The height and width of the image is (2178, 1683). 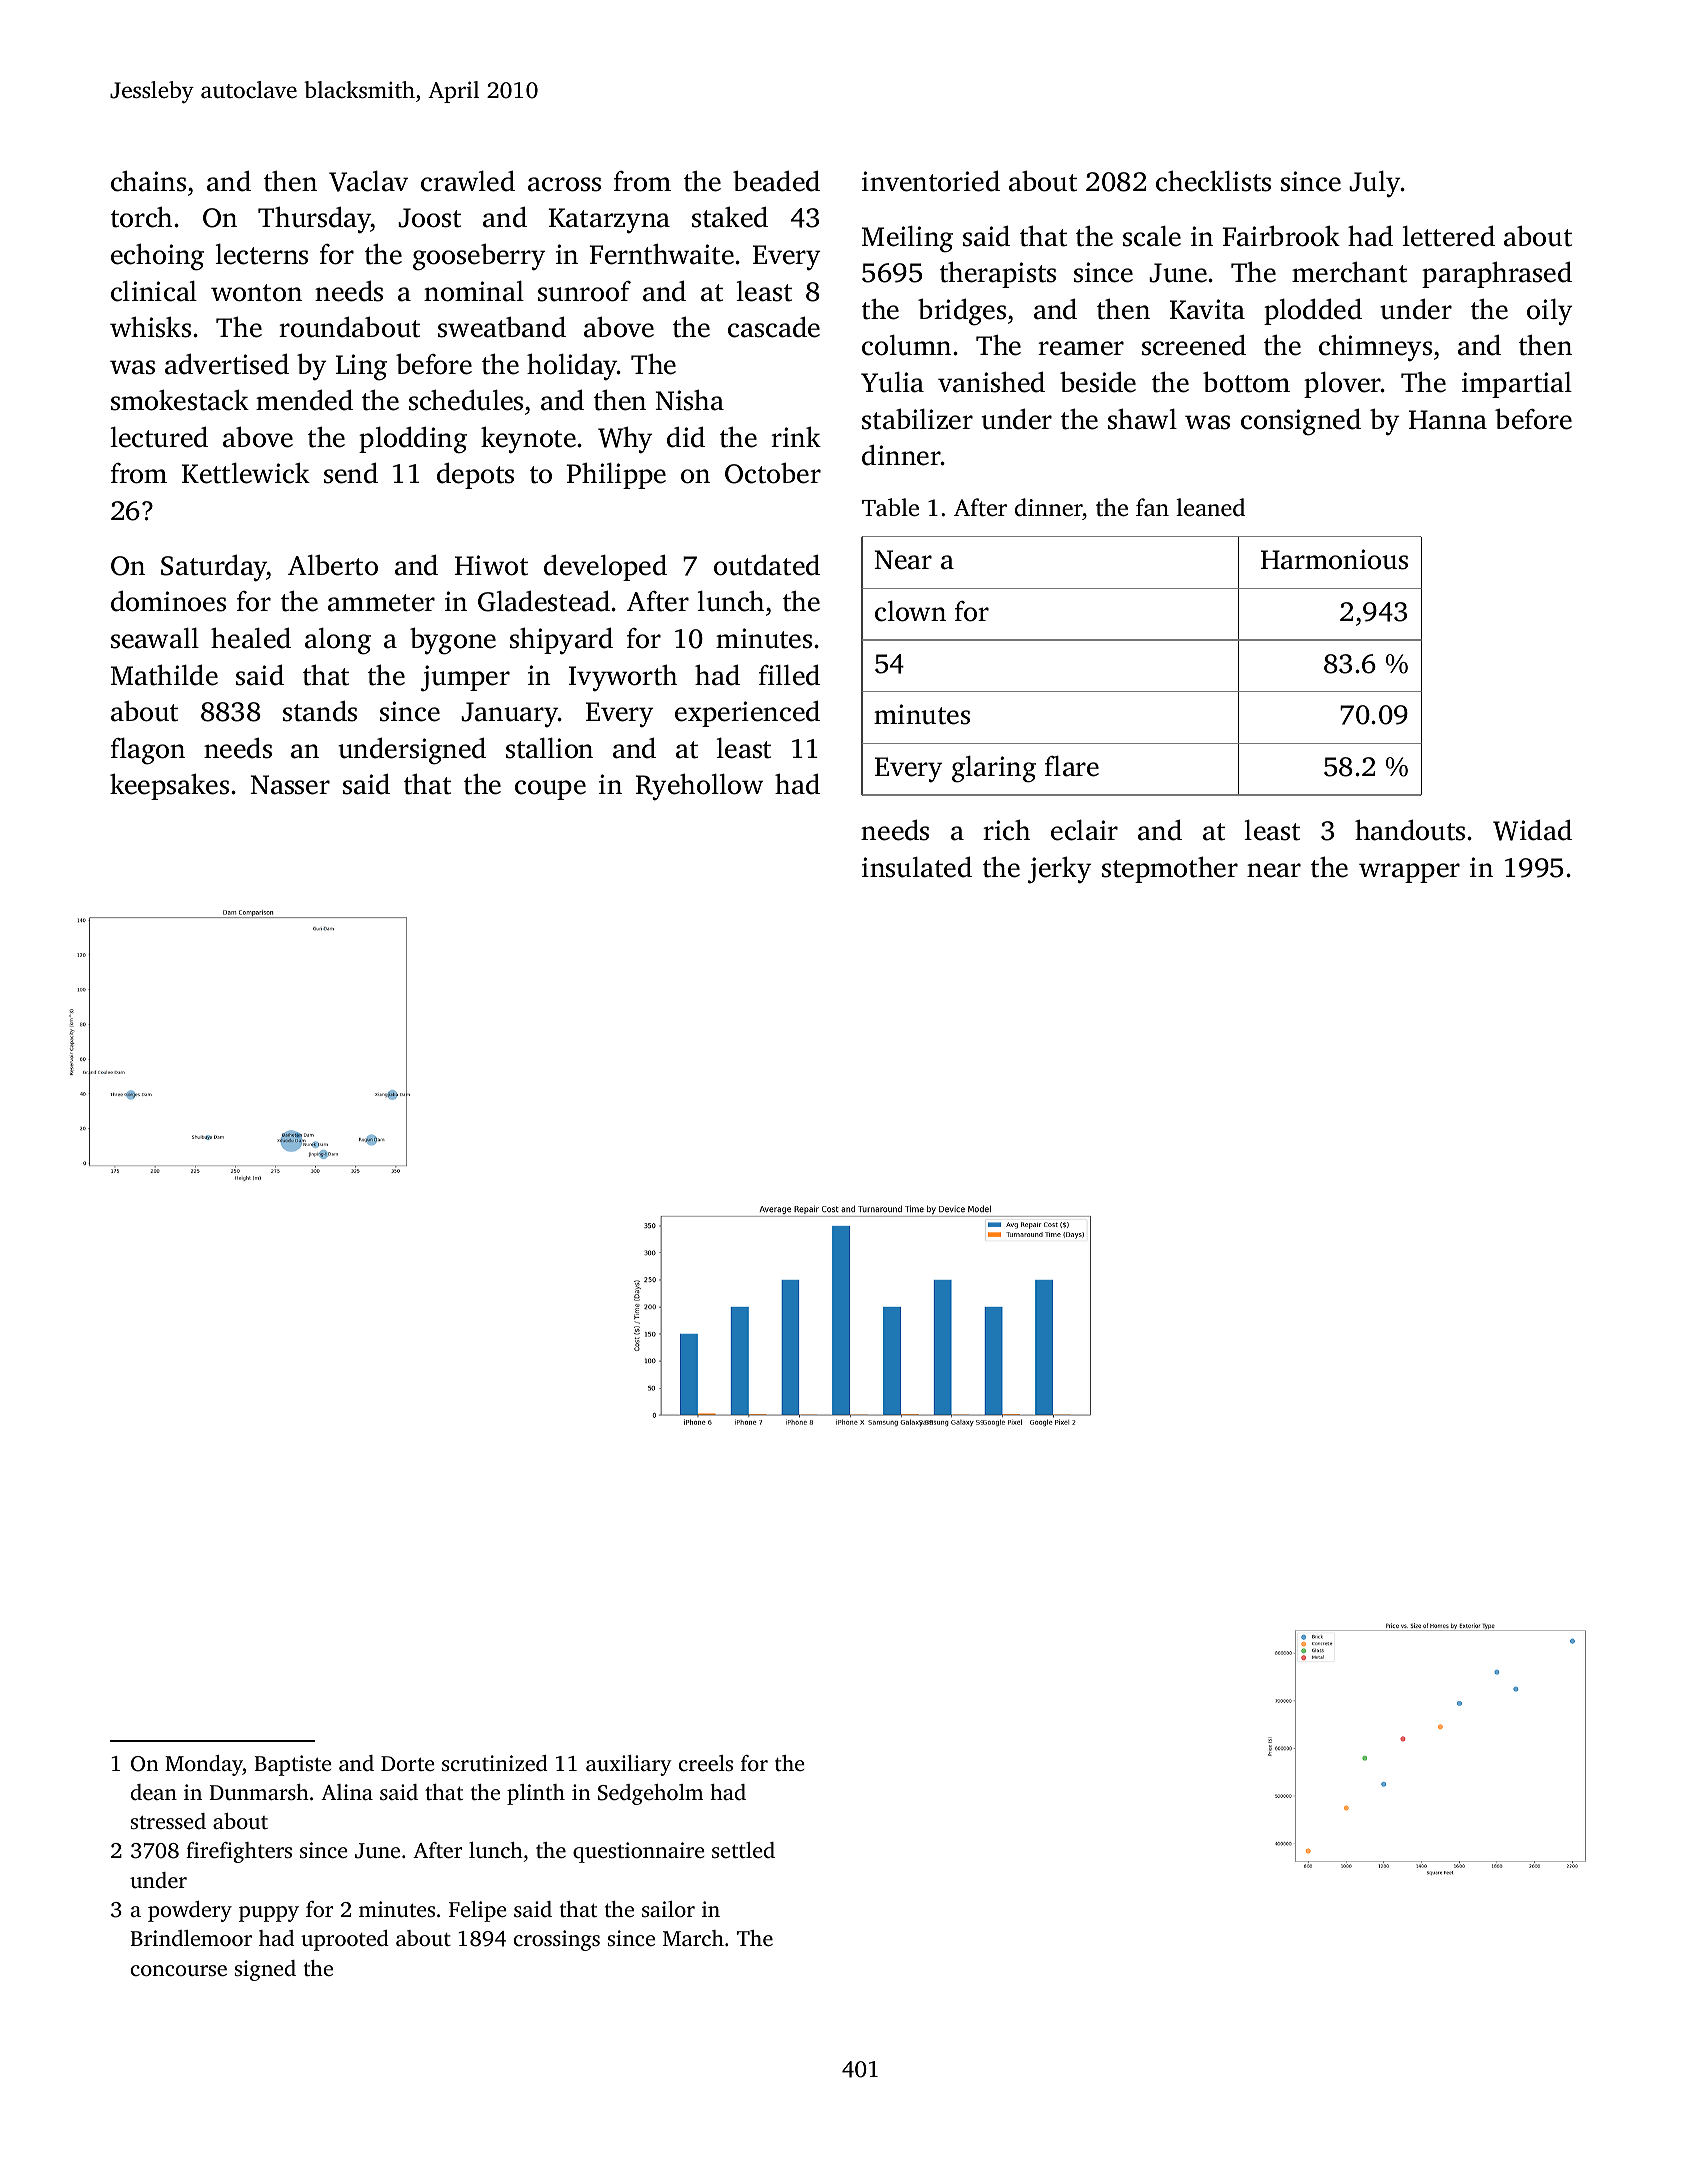 I want to click on Baptiste, so click(x=293, y=1765).
